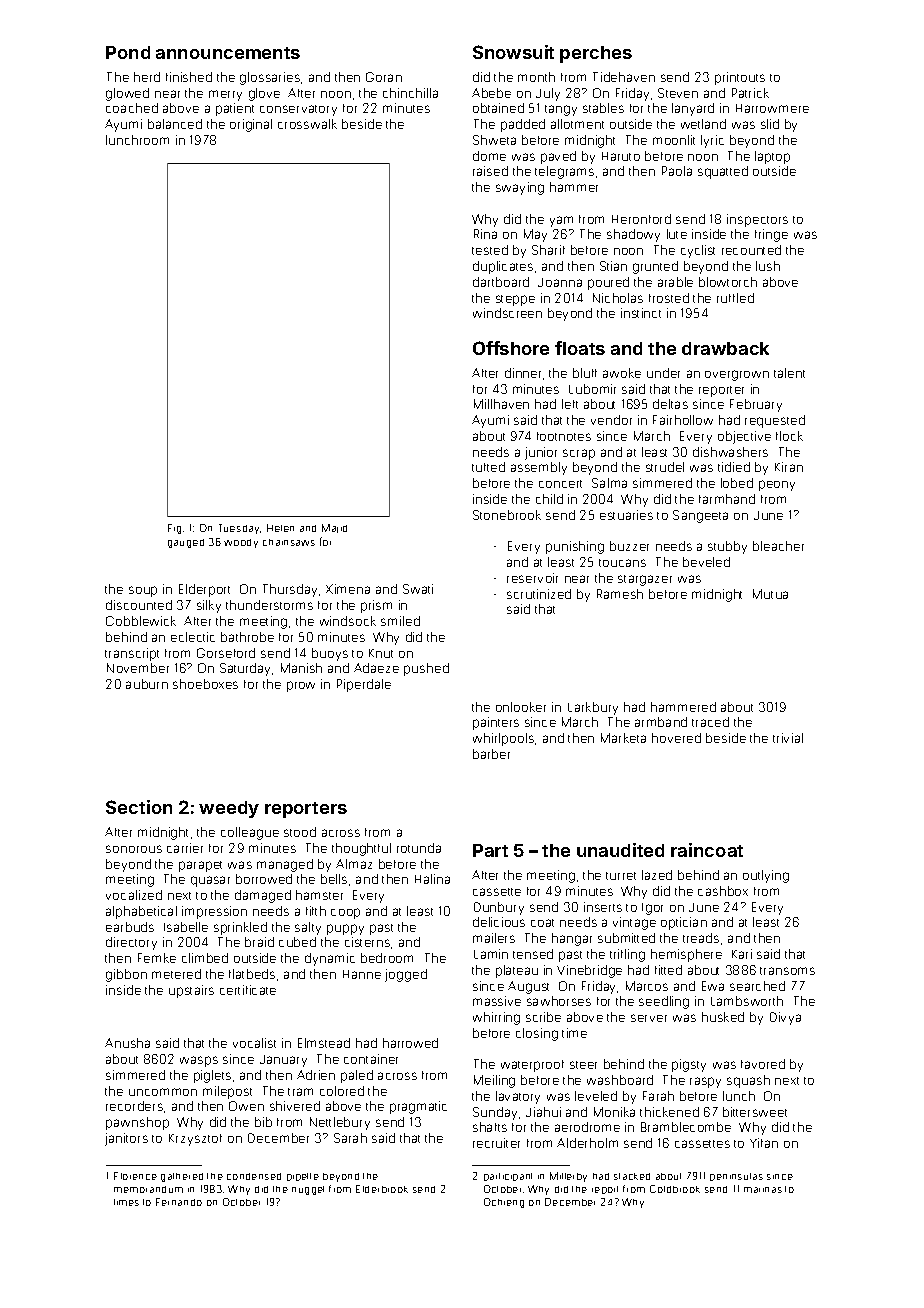 The image size is (924, 1308). What do you see at coordinates (251, 125) in the image?
I see `original` at bounding box center [251, 125].
